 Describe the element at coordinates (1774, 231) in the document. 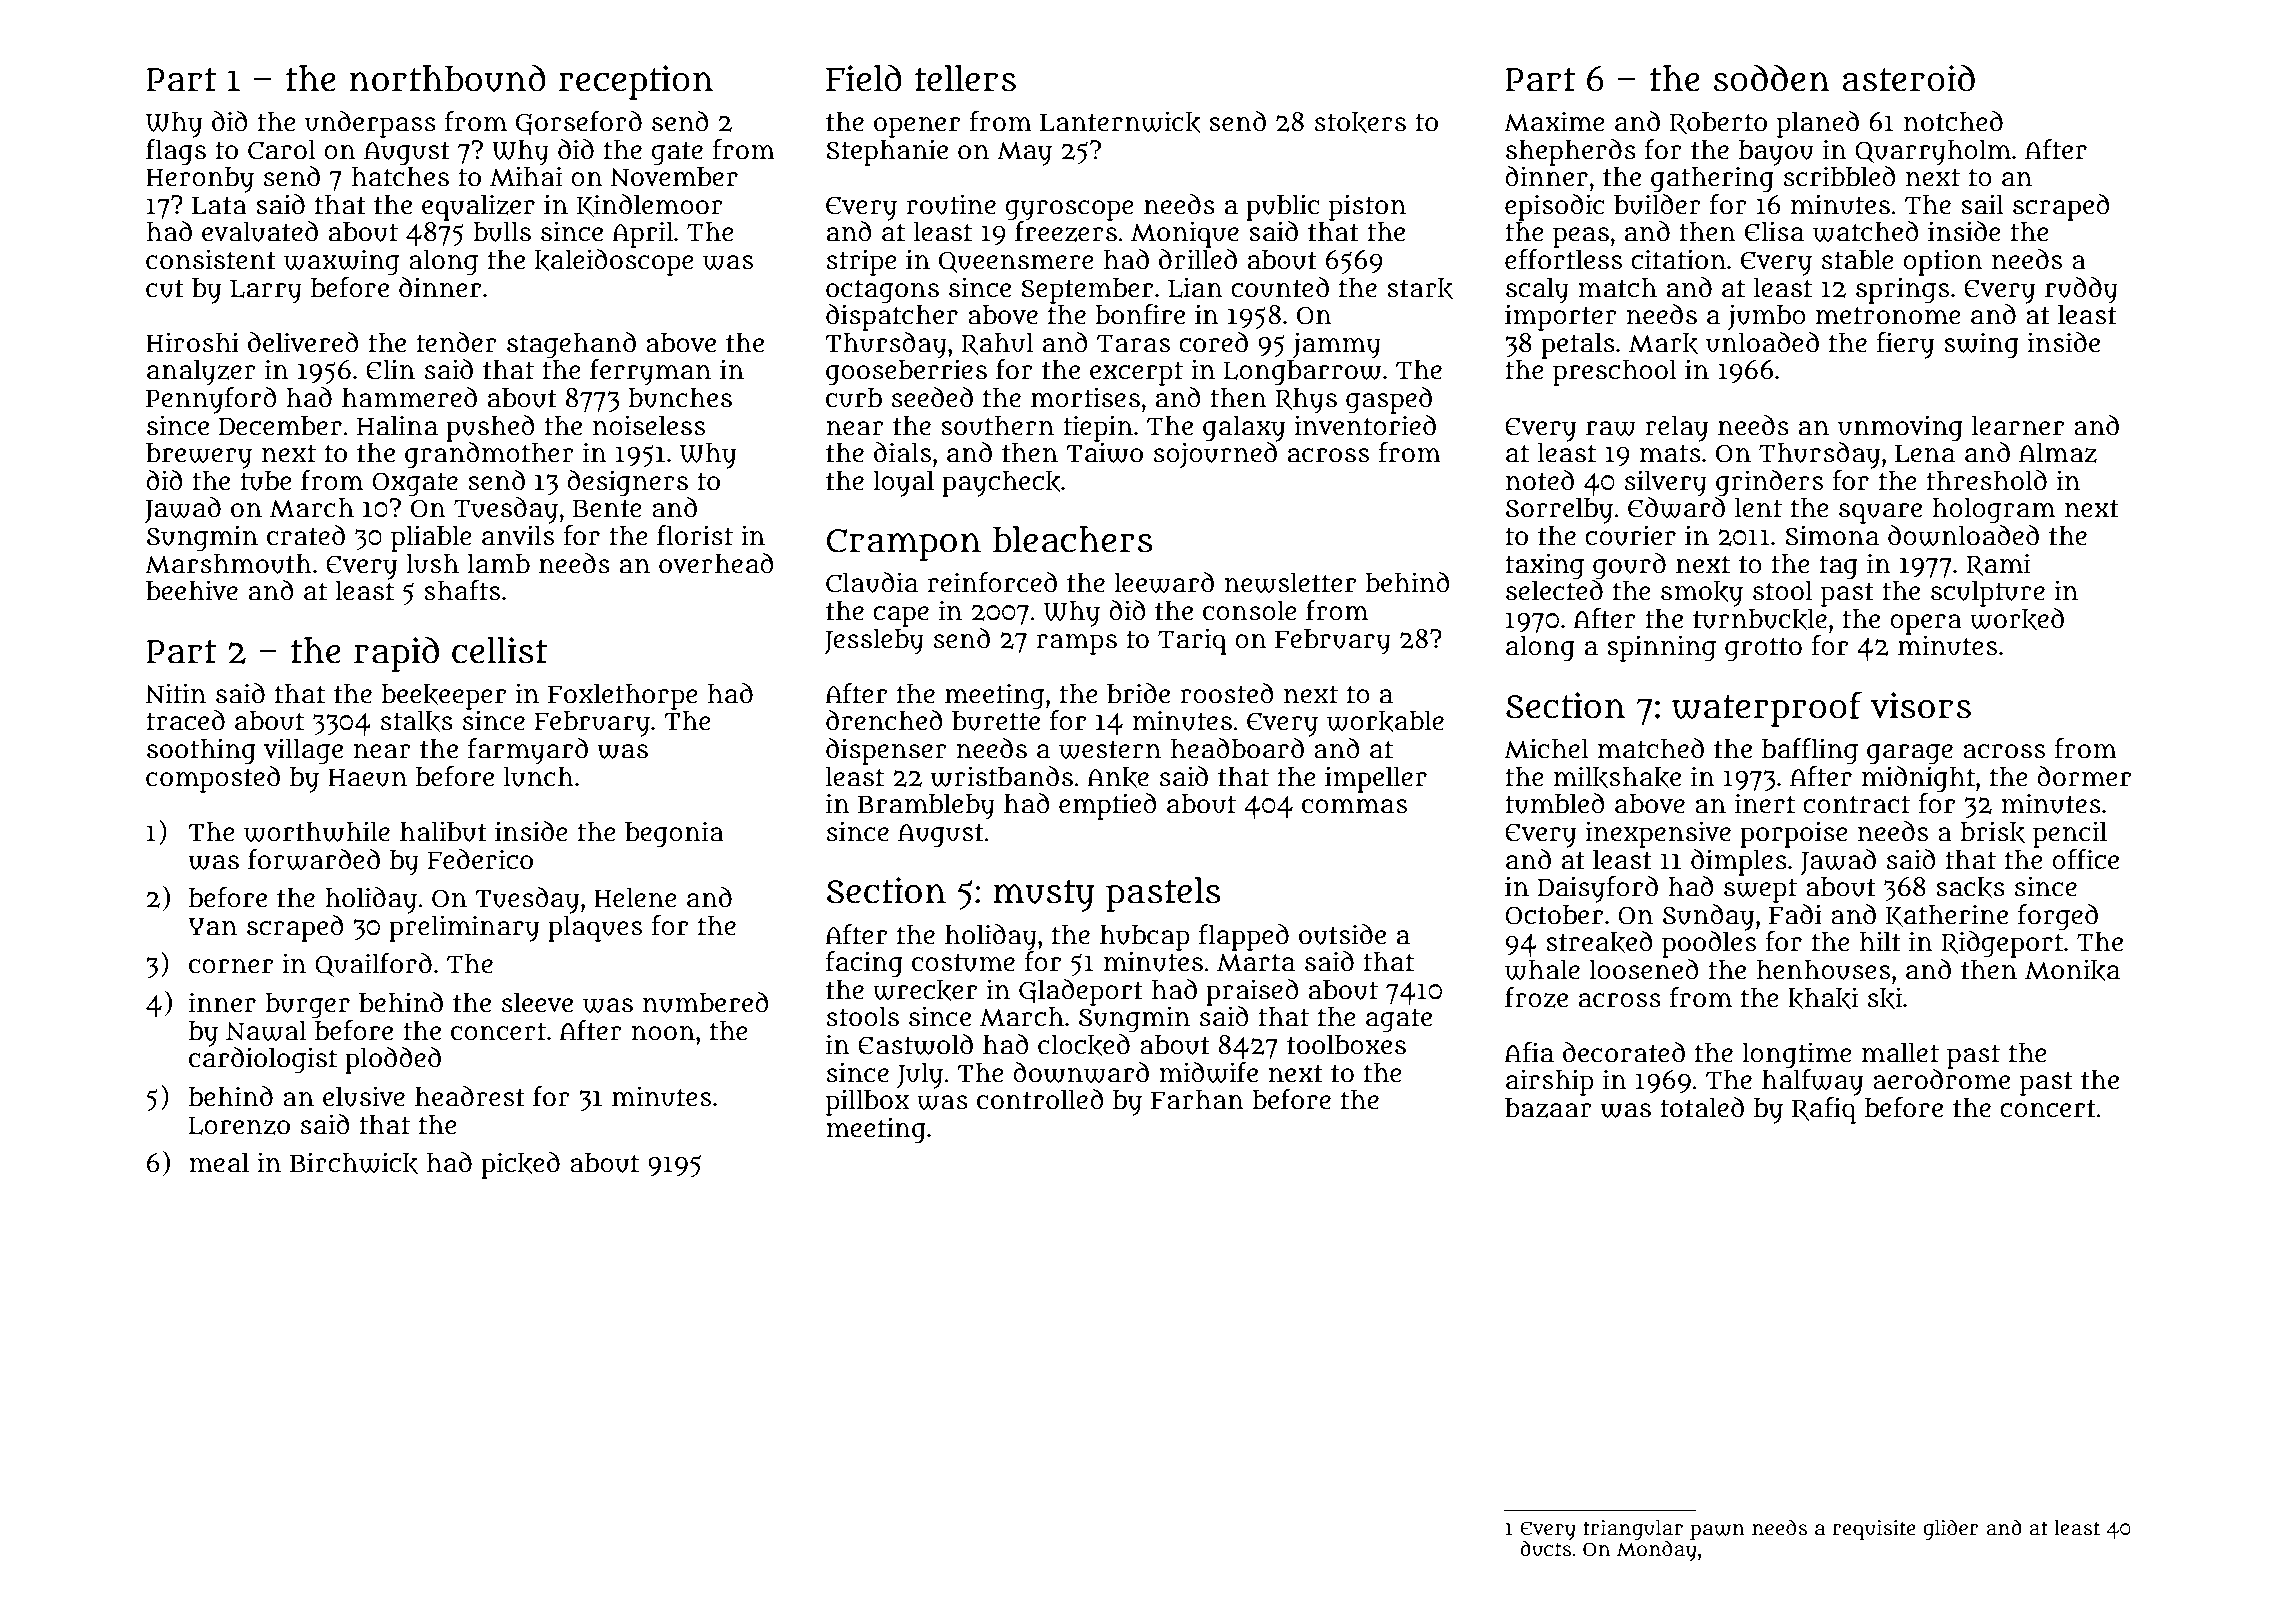

I see `Elisa` at that location.
